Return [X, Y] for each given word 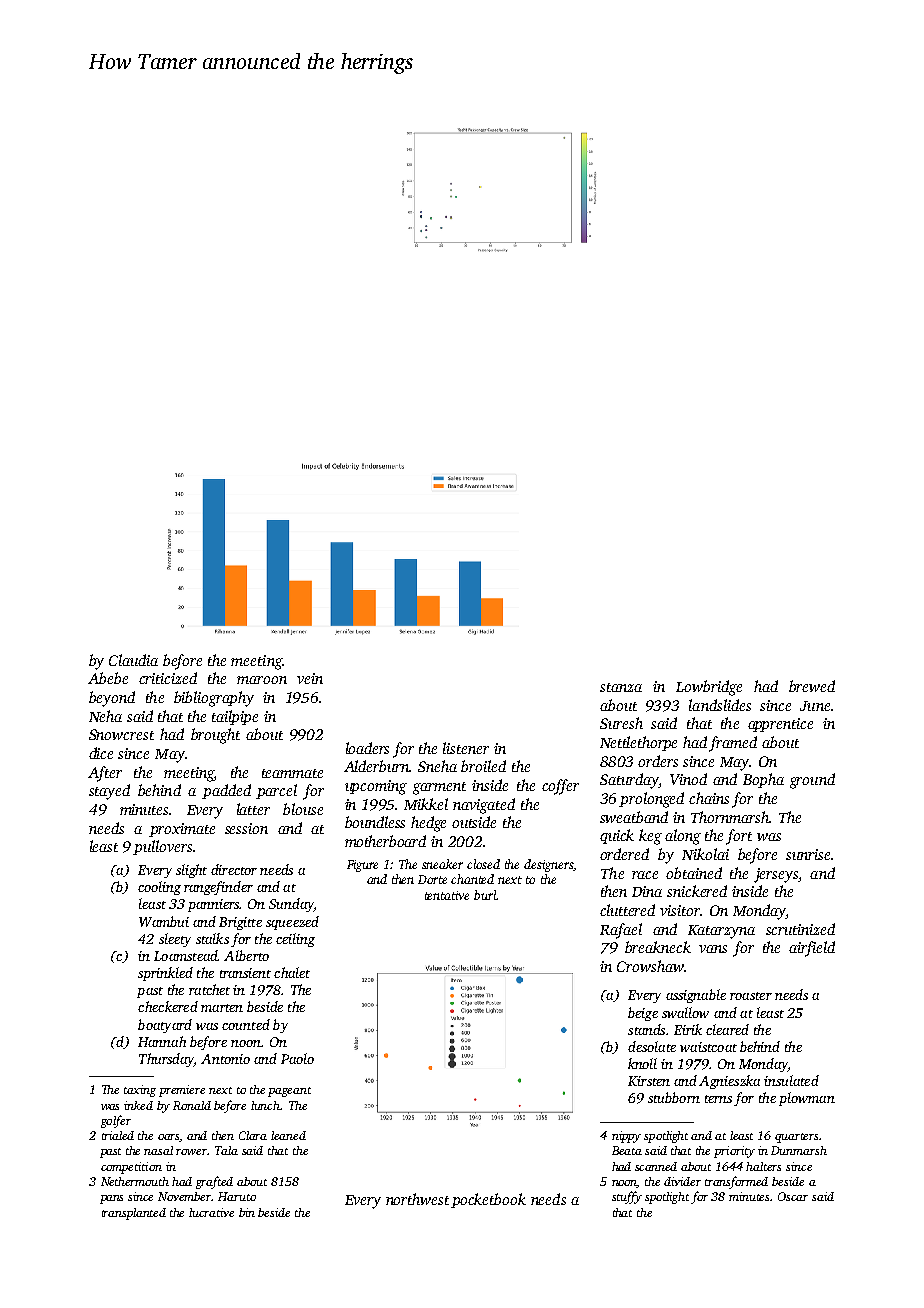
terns [718, 1099]
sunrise [808, 854]
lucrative [211, 1212]
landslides [720, 705]
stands [646, 1029]
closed [483, 864]
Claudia [133, 660]
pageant [289, 1092]
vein [310, 678]
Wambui [164, 921]
